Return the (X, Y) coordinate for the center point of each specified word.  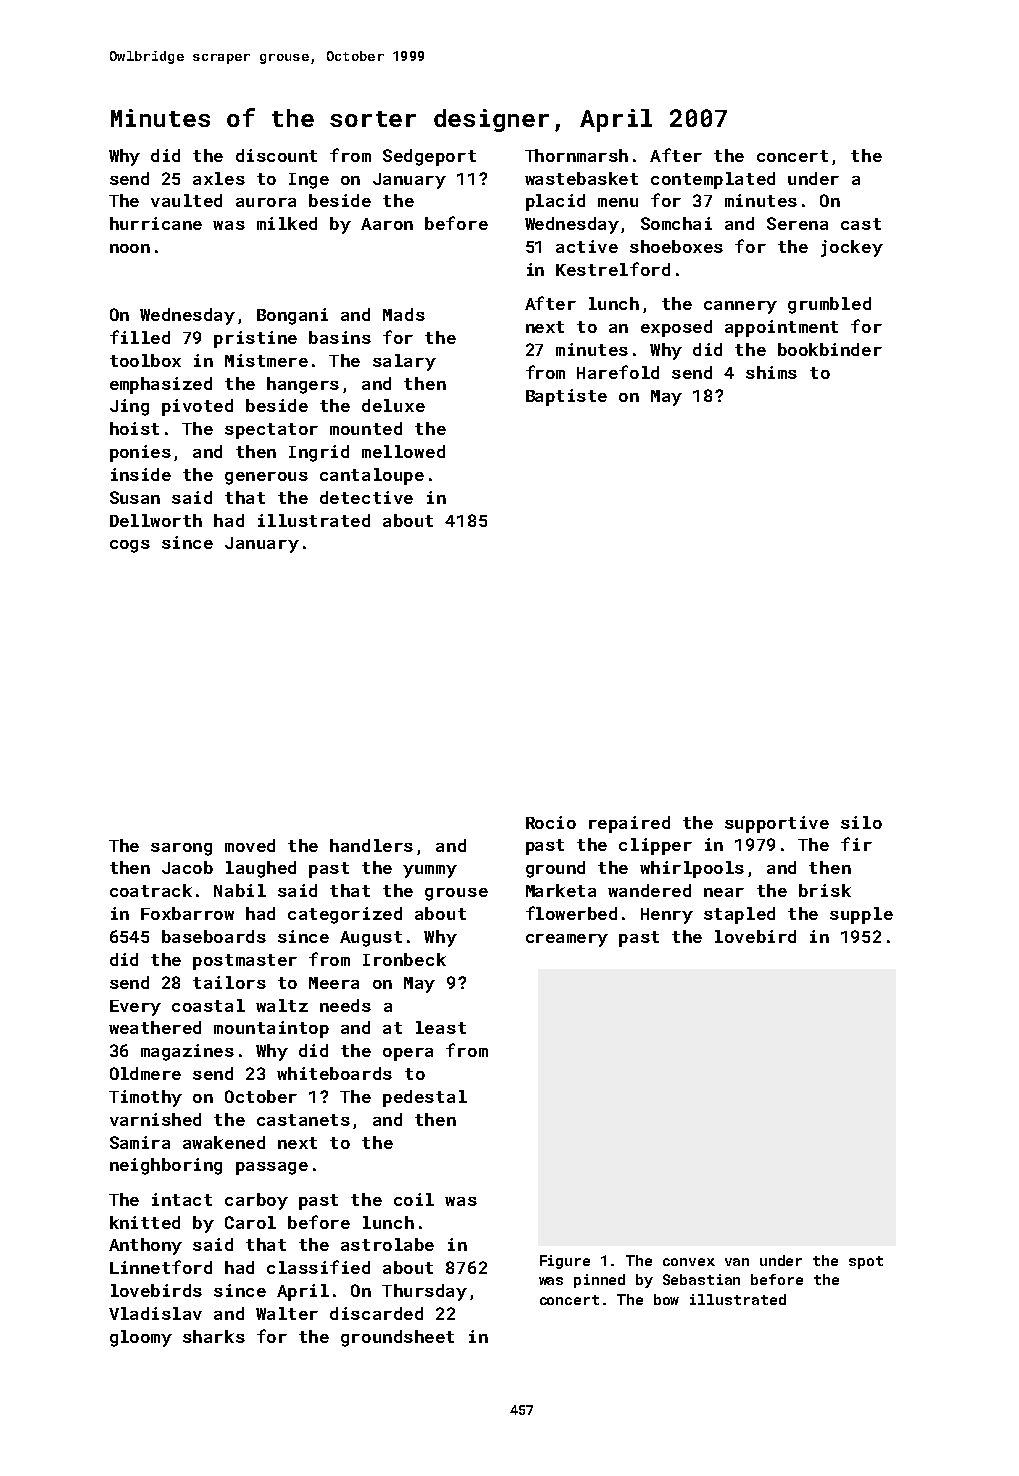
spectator (271, 431)
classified (318, 1267)
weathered (155, 1027)
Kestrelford (613, 269)
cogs (130, 546)
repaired (629, 824)
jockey (852, 248)
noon (130, 248)
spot (866, 1262)
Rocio (551, 822)
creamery (567, 940)
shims (771, 372)
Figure (565, 1262)
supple (861, 915)
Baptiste (566, 397)
